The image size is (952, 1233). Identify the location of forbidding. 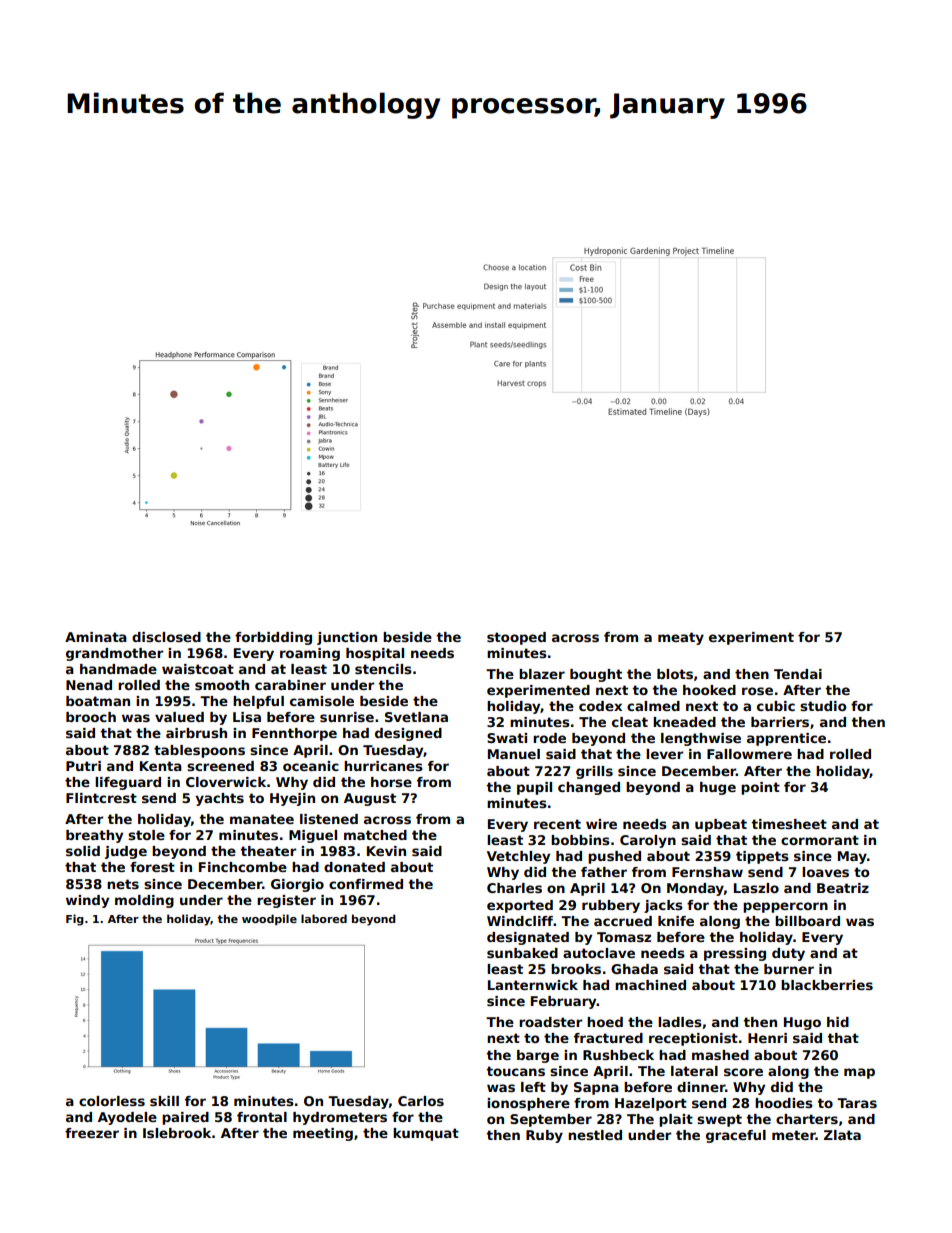
(273, 638).
